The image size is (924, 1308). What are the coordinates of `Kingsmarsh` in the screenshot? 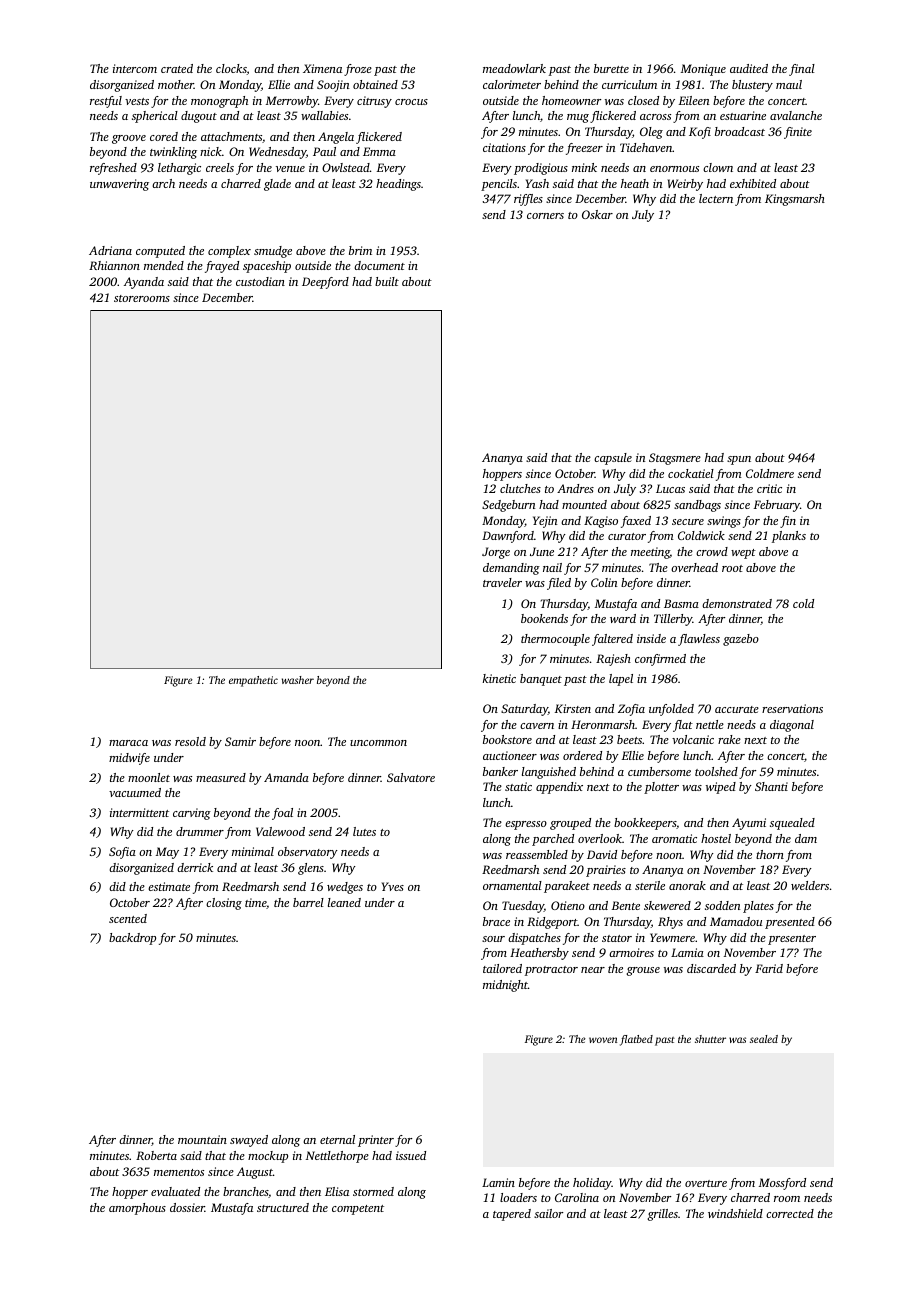 It's located at (795, 200).
